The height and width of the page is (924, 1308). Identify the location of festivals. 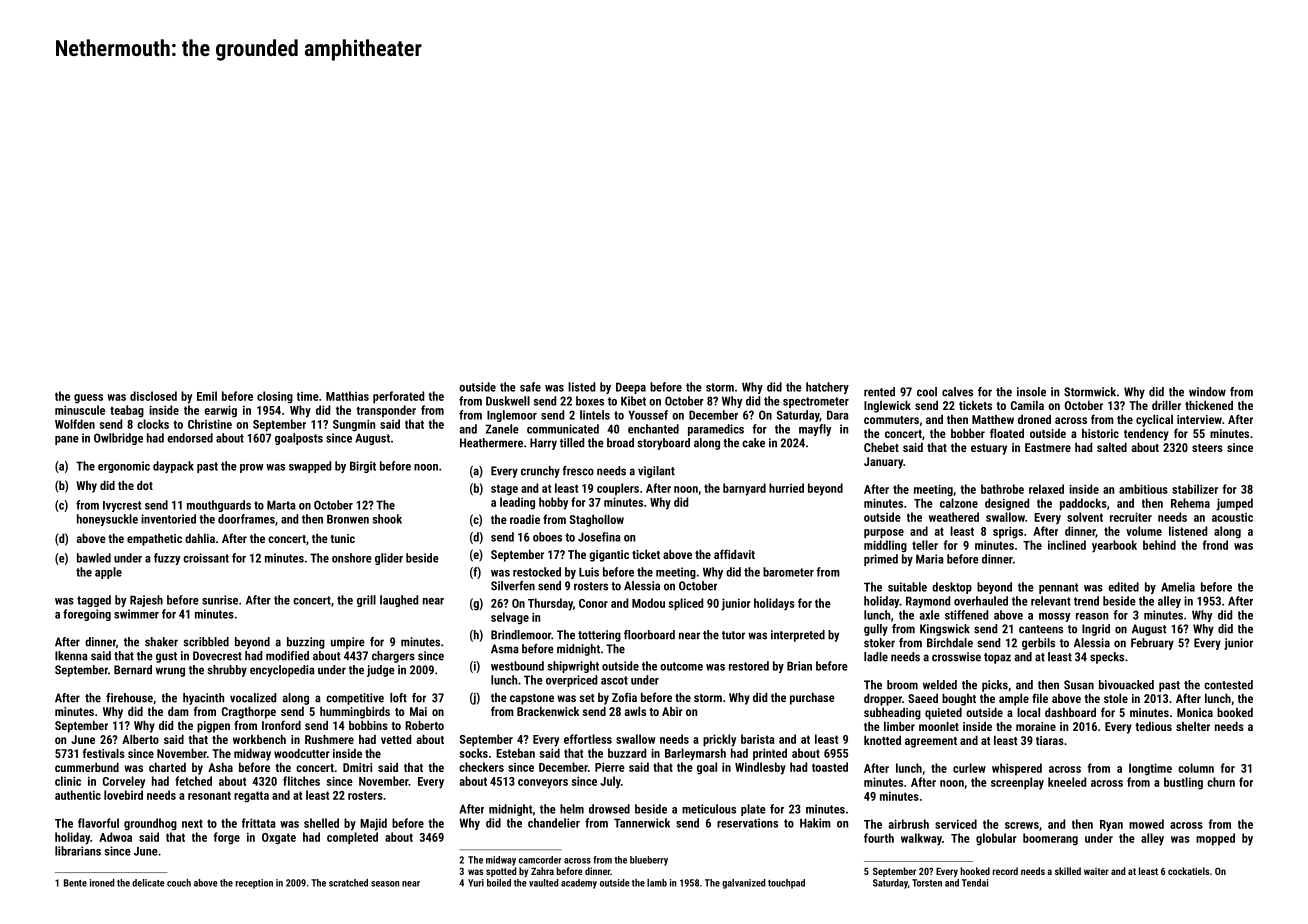
(104, 753).
